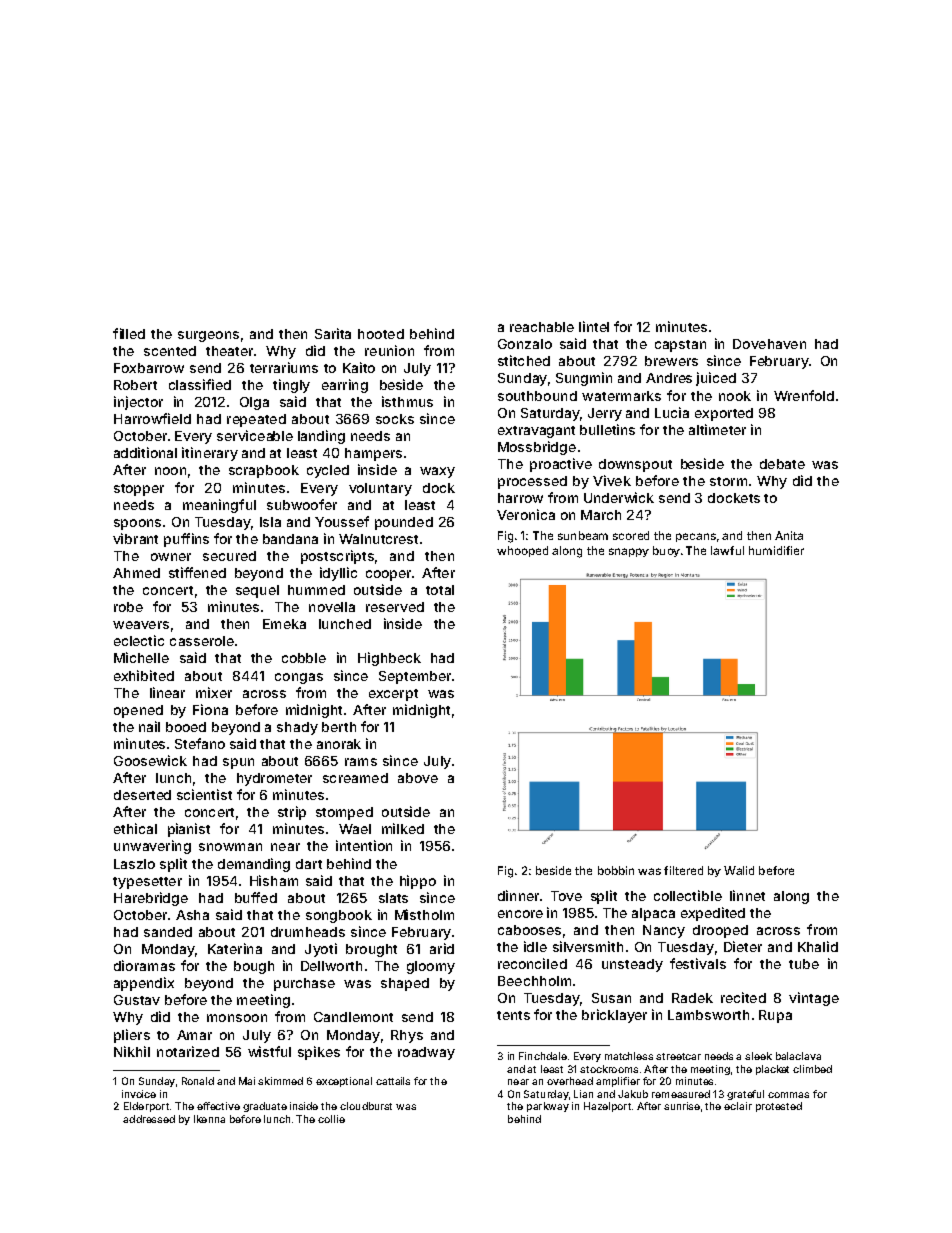 The width and height of the screenshot is (952, 1233). What do you see at coordinates (804, 395) in the screenshot?
I see `Wrenfold` at bounding box center [804, 395].
